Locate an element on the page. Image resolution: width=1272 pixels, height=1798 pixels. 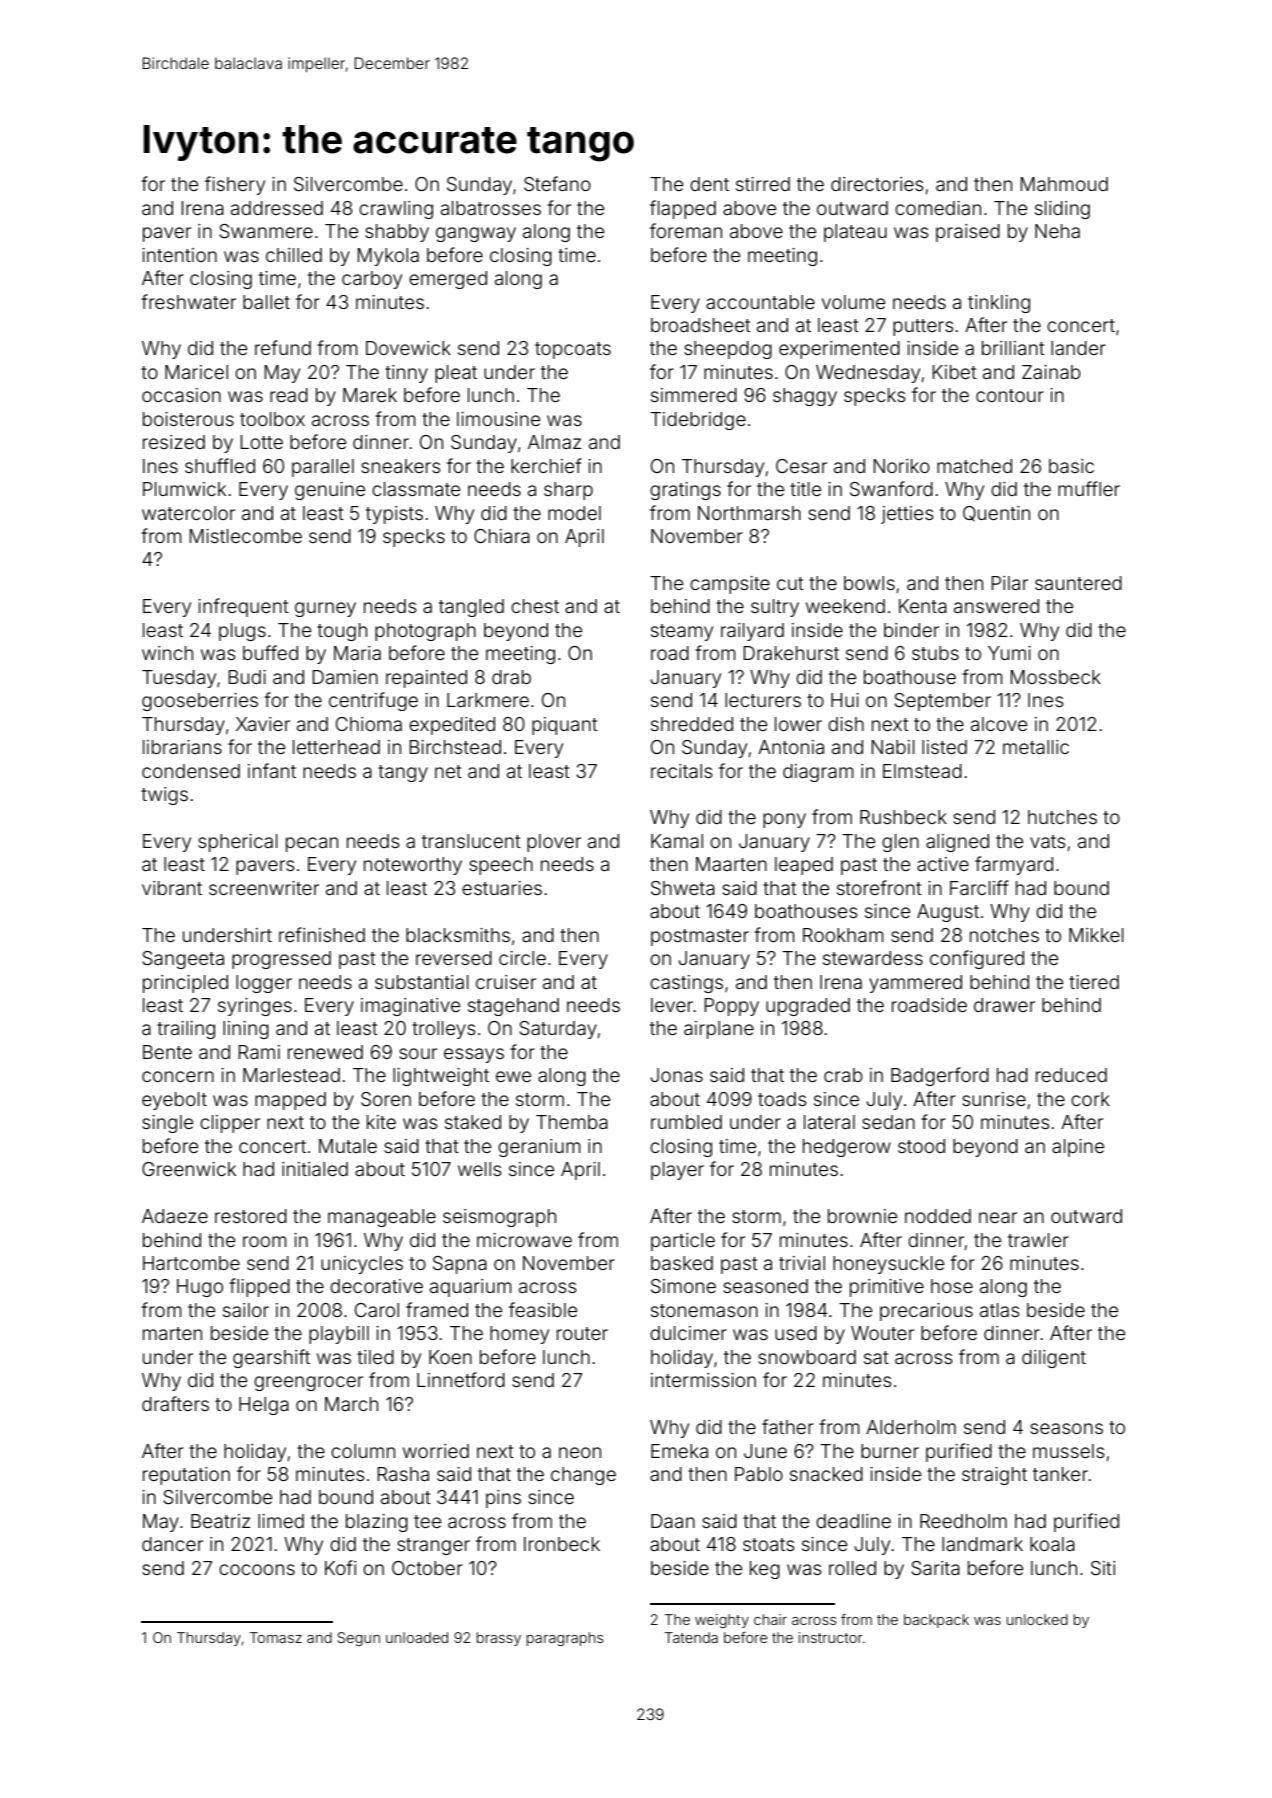
kite is located at coordinates (381, 1122).
